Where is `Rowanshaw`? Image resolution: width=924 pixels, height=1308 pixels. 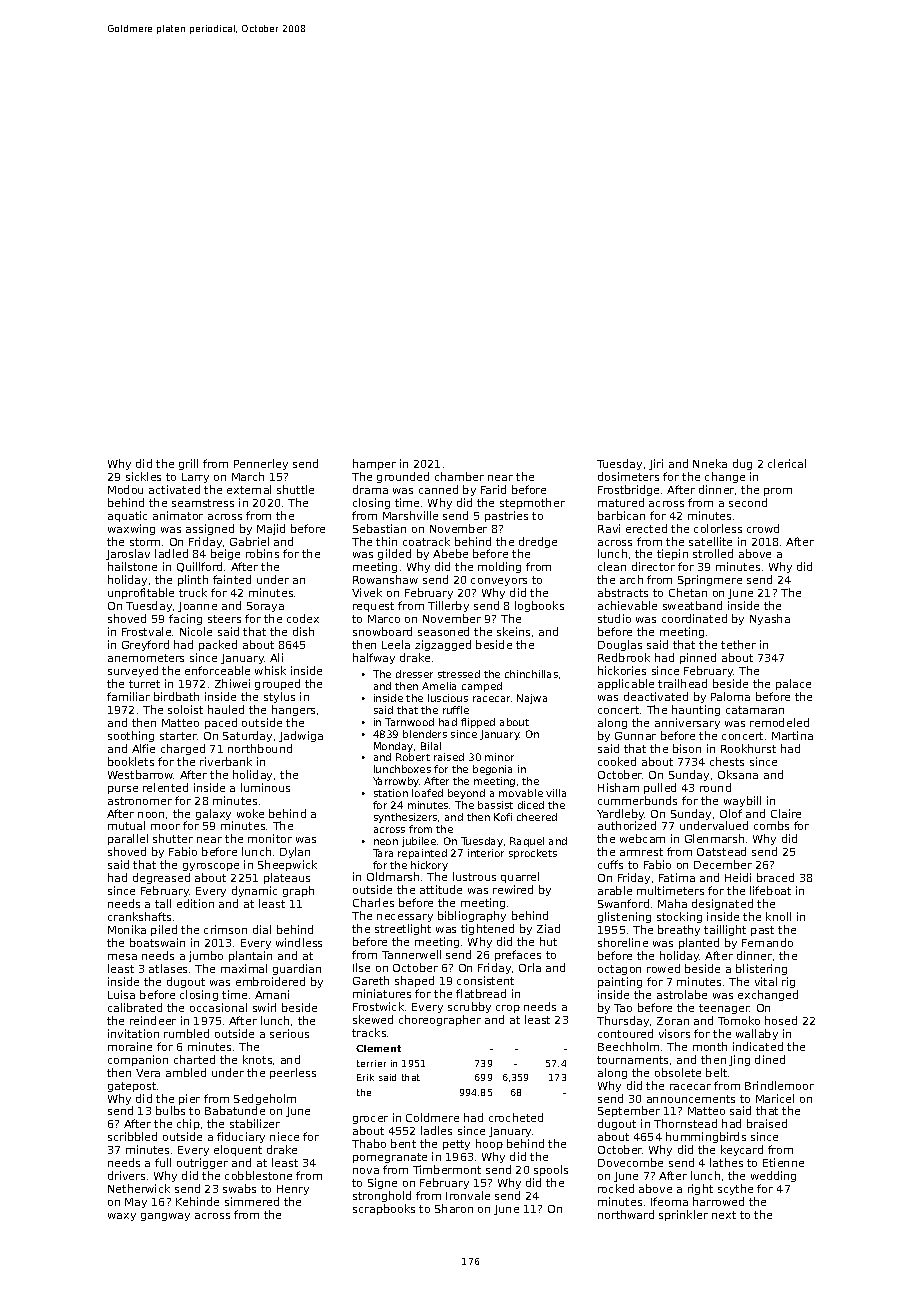
Rowanshaw is located at coordinates (385, 579).
